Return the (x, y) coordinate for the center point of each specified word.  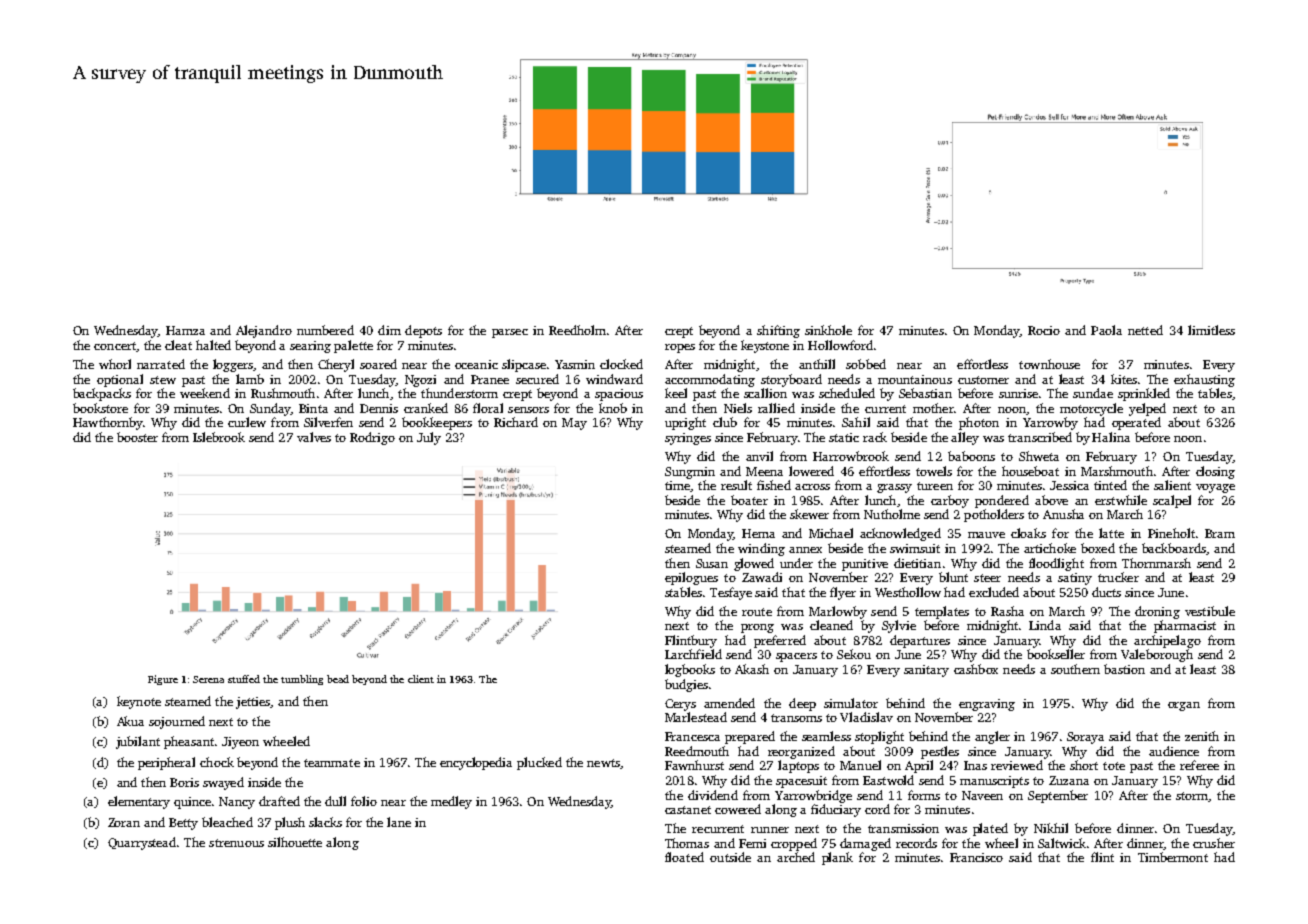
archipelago (1167, 641)
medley (451, 802)
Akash (752, 669)
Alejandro (264, 331)
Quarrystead (142, 843)
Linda (1045, 625)
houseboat (1030, 471)
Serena (208, 679)
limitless (1211, 330)
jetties (253, 703)
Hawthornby (108, 423)
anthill (817, 364)
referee (1199, 765)
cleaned (831, 625)
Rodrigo (372, 438)
